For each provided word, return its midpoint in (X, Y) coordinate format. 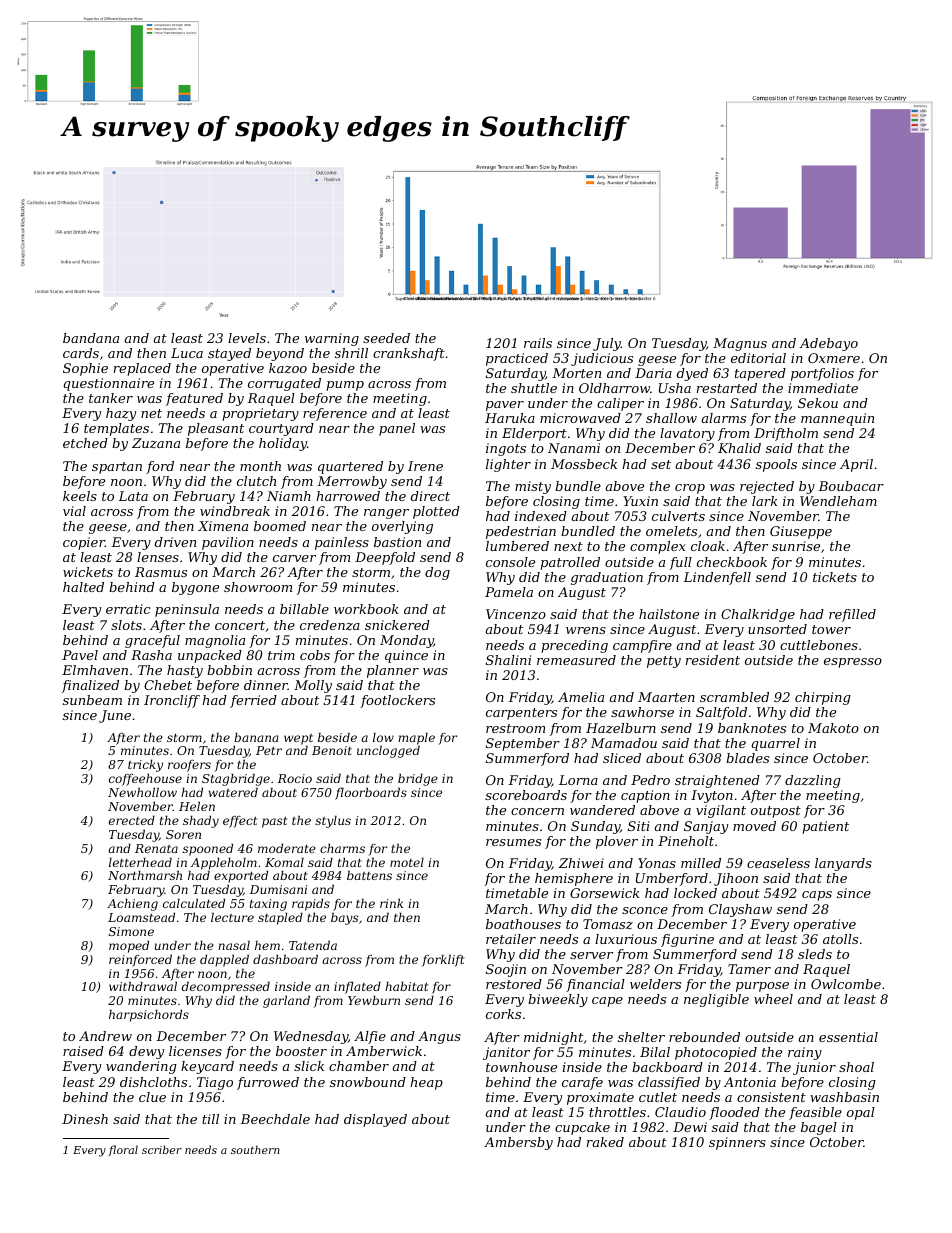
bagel (819, 1128)
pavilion (228, 543)
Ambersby (518, 1143)
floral (123, 1150)
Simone (131, 931)
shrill (351, 353)
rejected (767, 487)
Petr (269, 750)
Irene (425, 466)
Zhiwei (581, 863)
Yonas (657, 863)
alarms (724, 418)
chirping (823, 698)
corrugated (284, 384)
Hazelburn (621, 728)
